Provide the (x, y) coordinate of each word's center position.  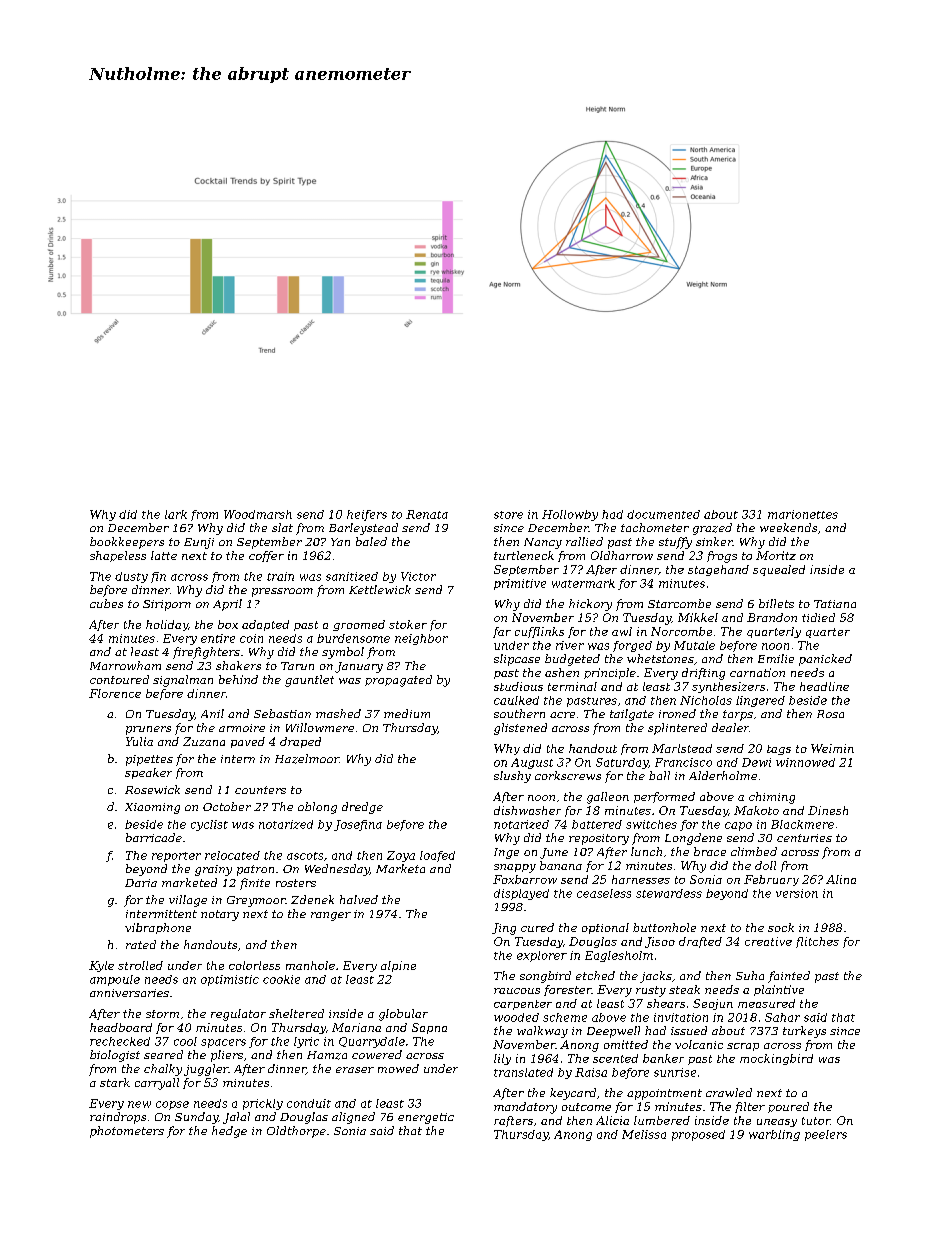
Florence (115, 693)
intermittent (161, 914)
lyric (306, 1042)
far (502, 632)
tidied (818, 617)
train (280, 576)
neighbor (421, 639)
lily (502, 1059)
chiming (772, 798)
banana (561, 865)
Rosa (830, 714)
